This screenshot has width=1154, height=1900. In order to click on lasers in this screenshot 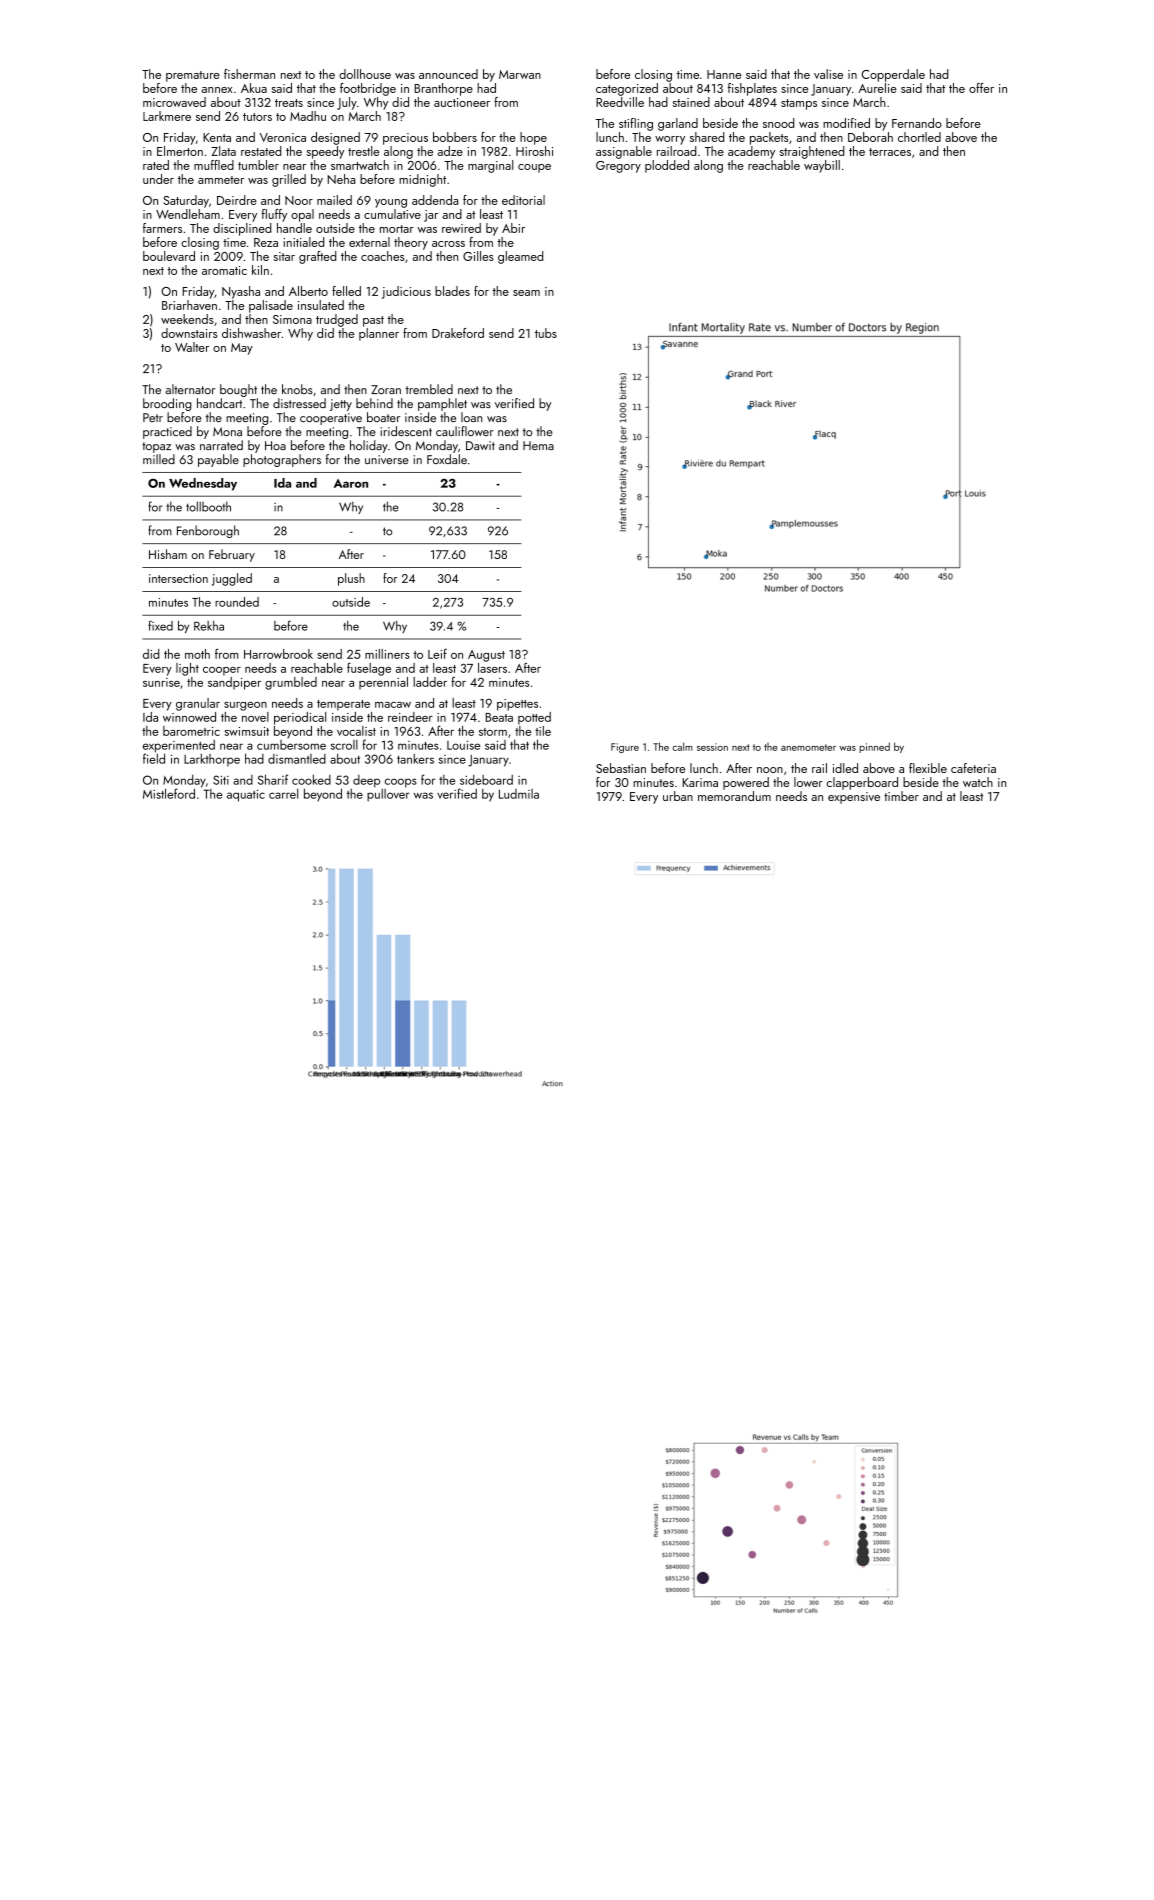, I will do `click(492, 668)`.
